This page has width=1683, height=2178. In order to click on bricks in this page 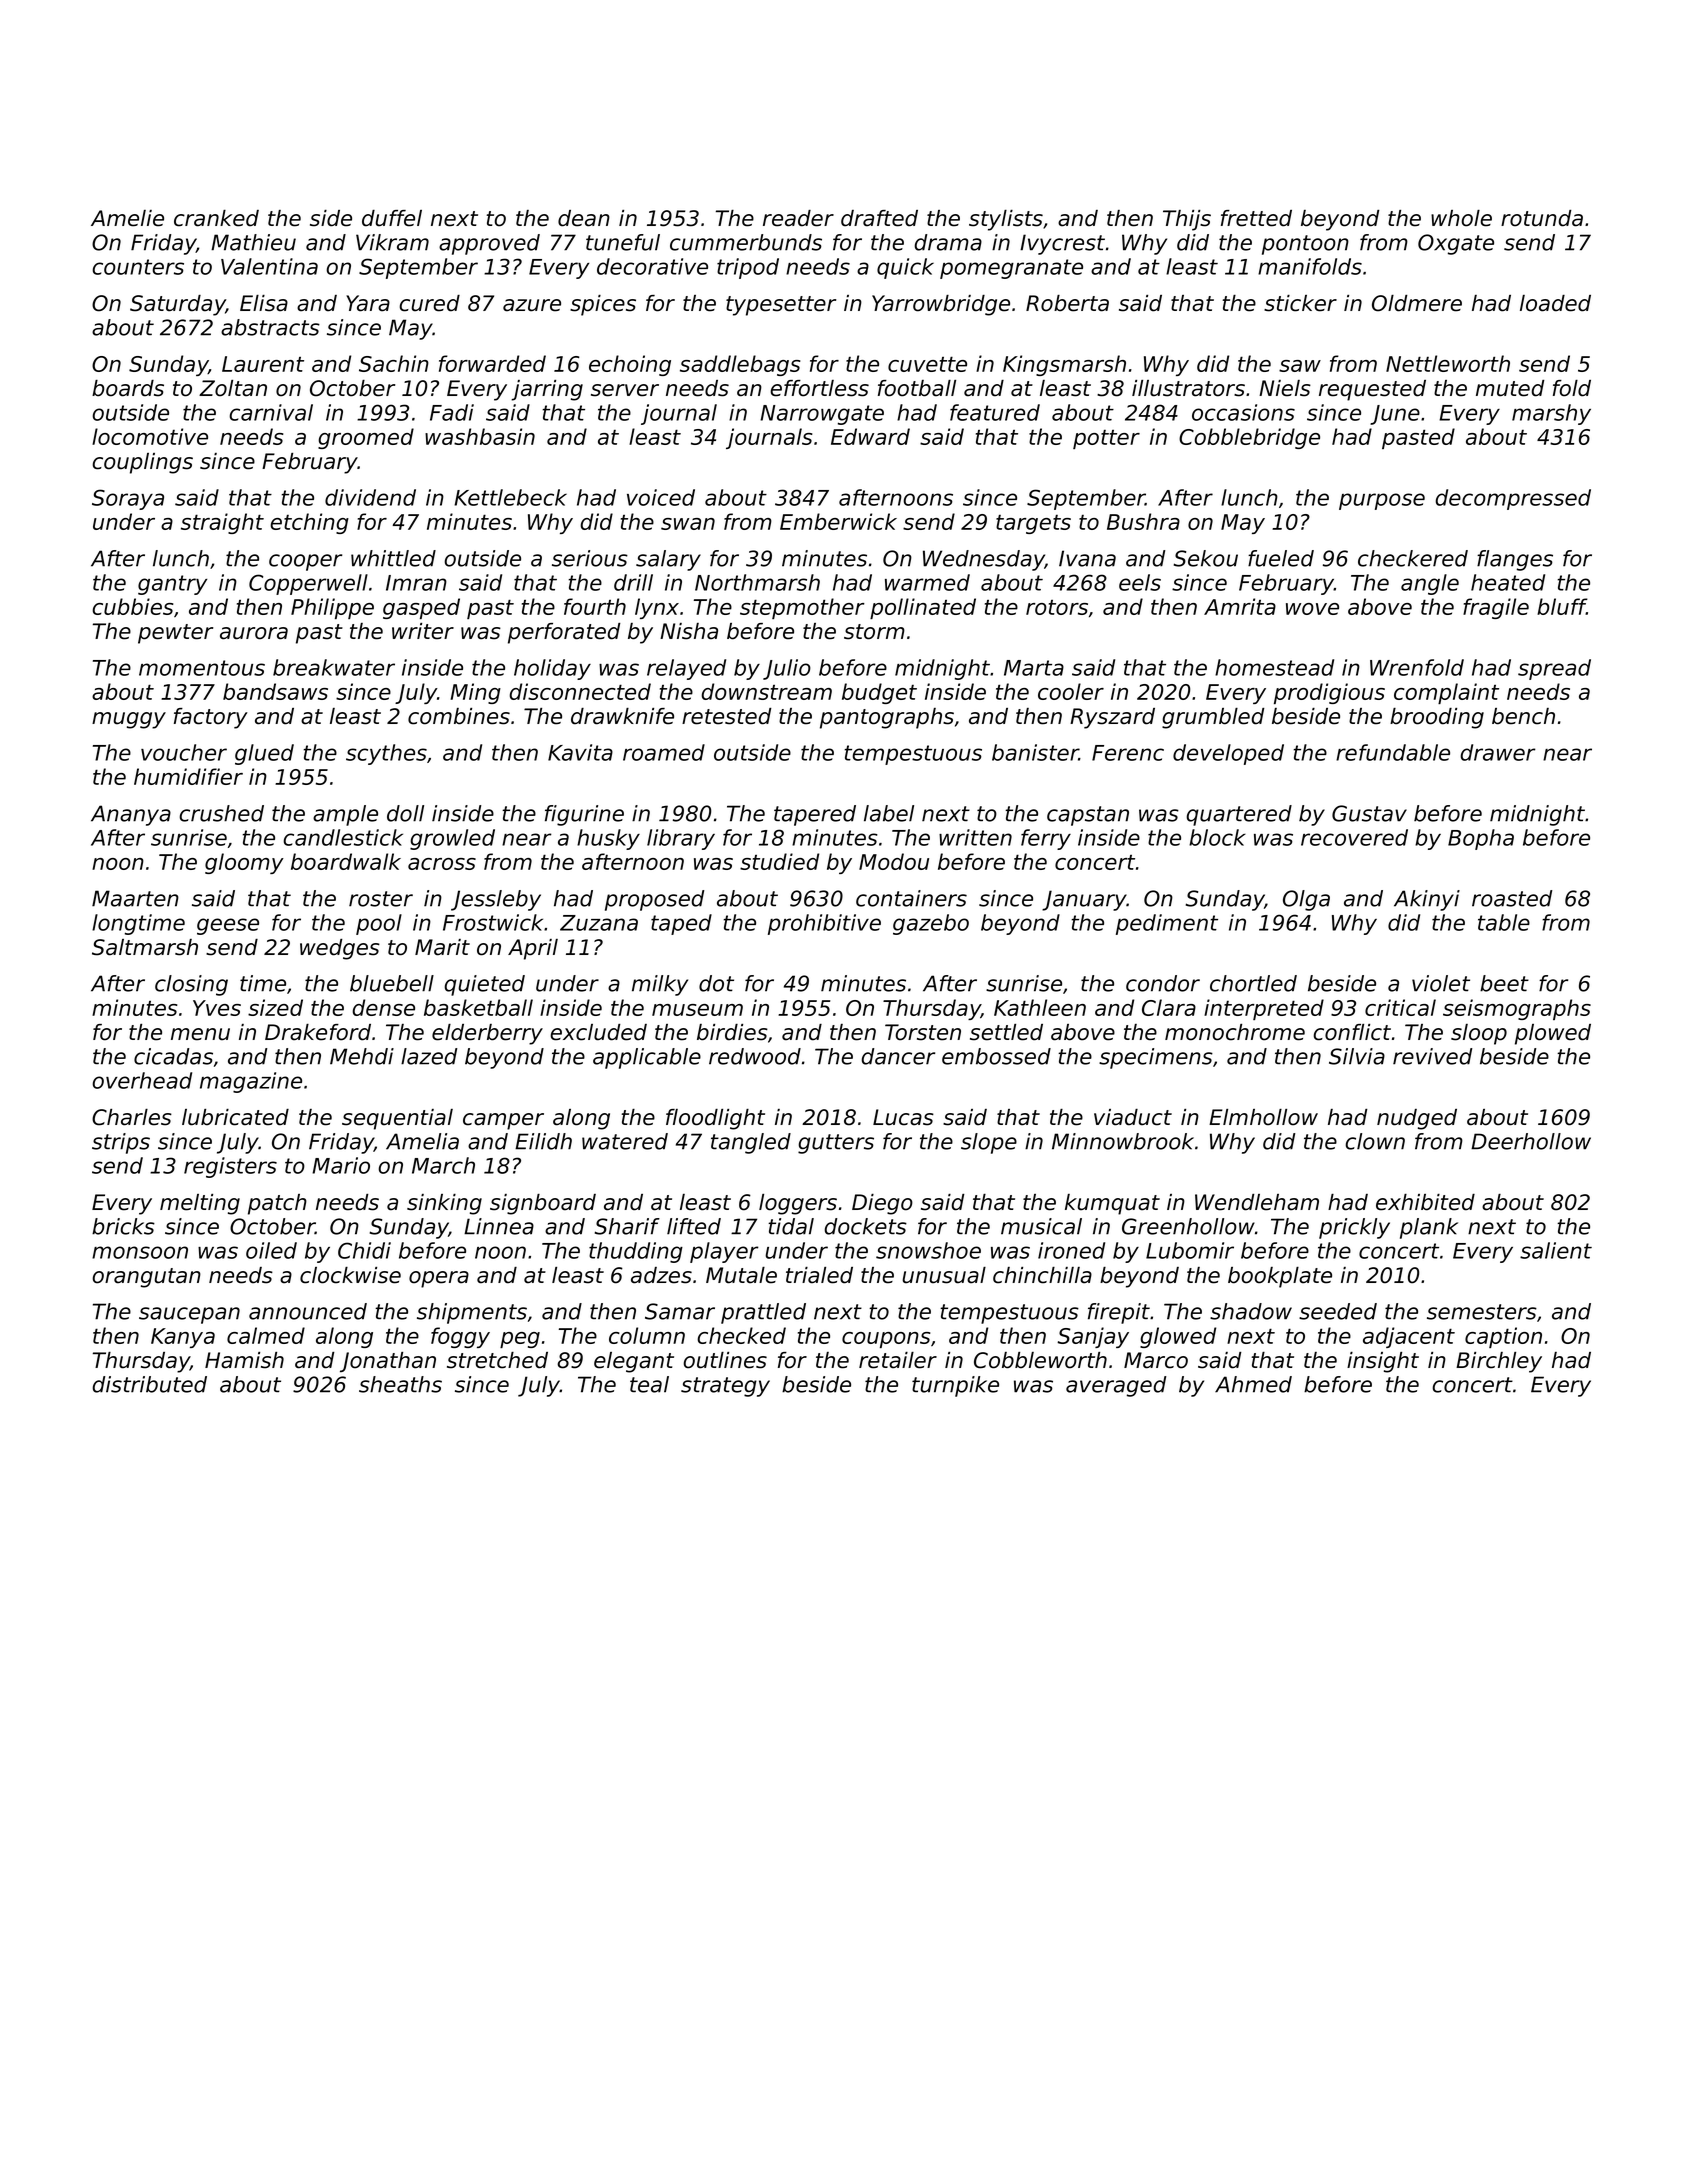, I will do `click(123, 1226)`.
